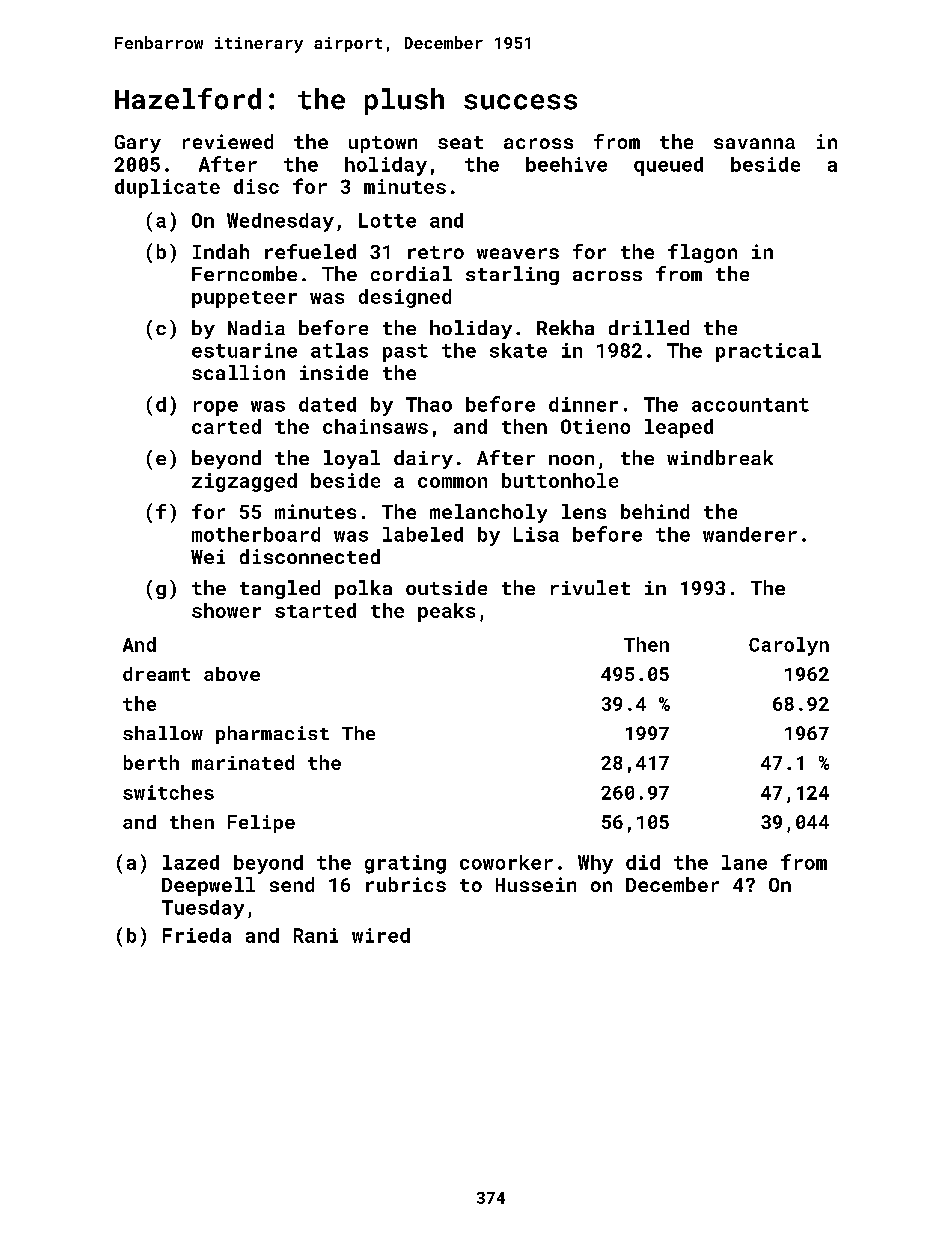  I want to click on Lisa, so click(536, 534).
